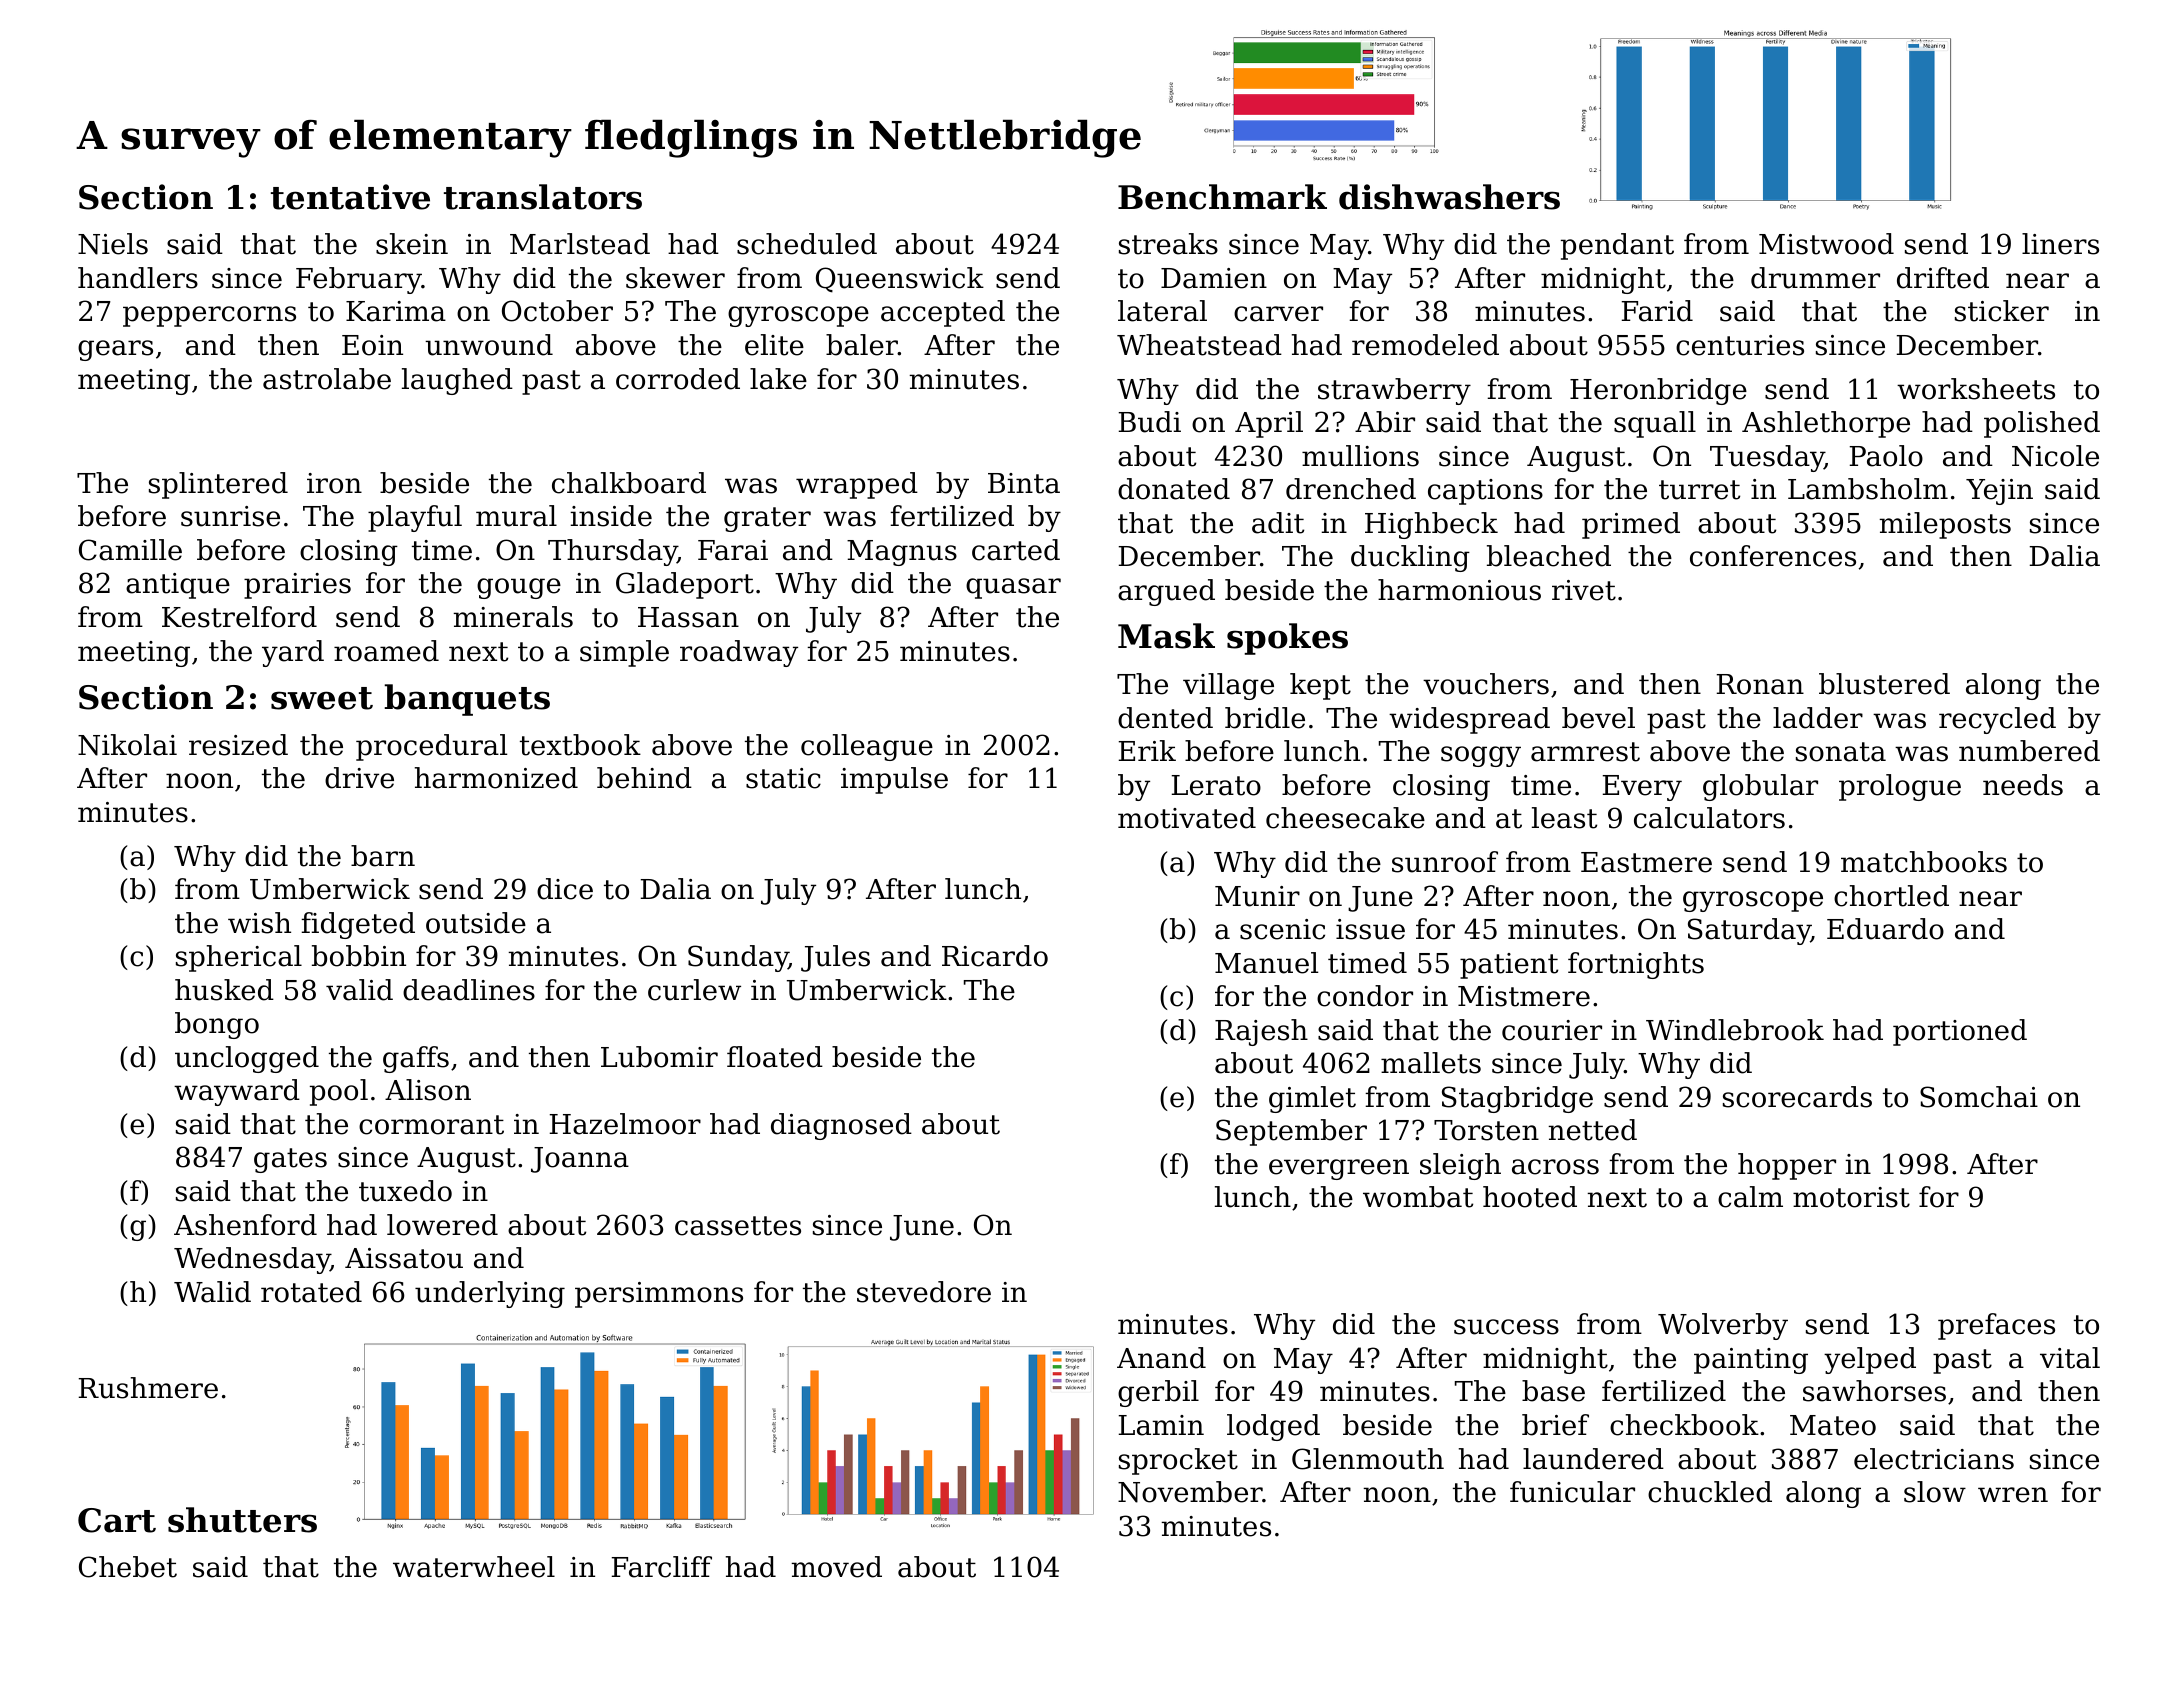 This document has width=2178, height=1683. I want to click on waterwheel, so click(474, 1567).
